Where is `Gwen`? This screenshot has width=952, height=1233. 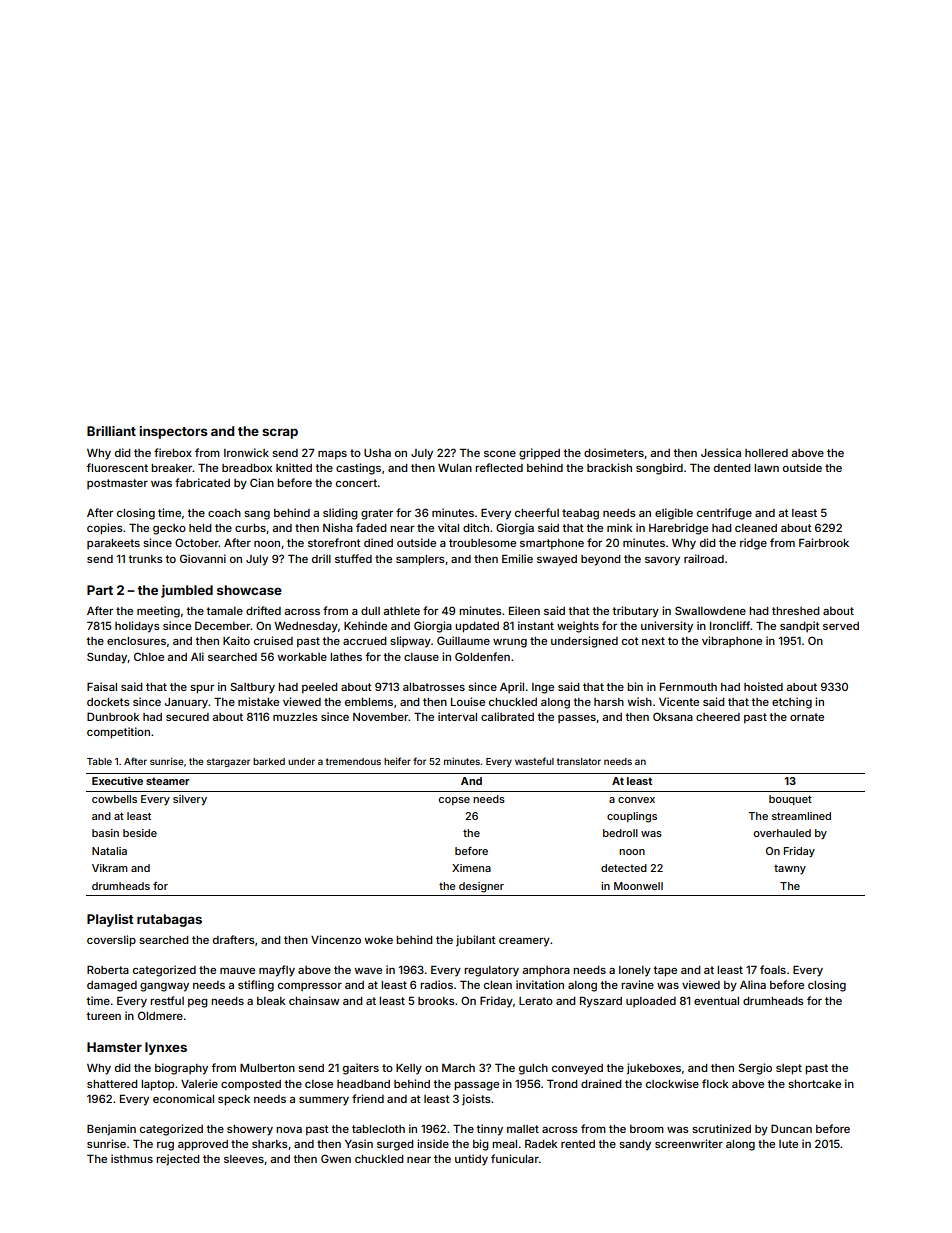
Gwen is located at coordinates (336, 1158).
